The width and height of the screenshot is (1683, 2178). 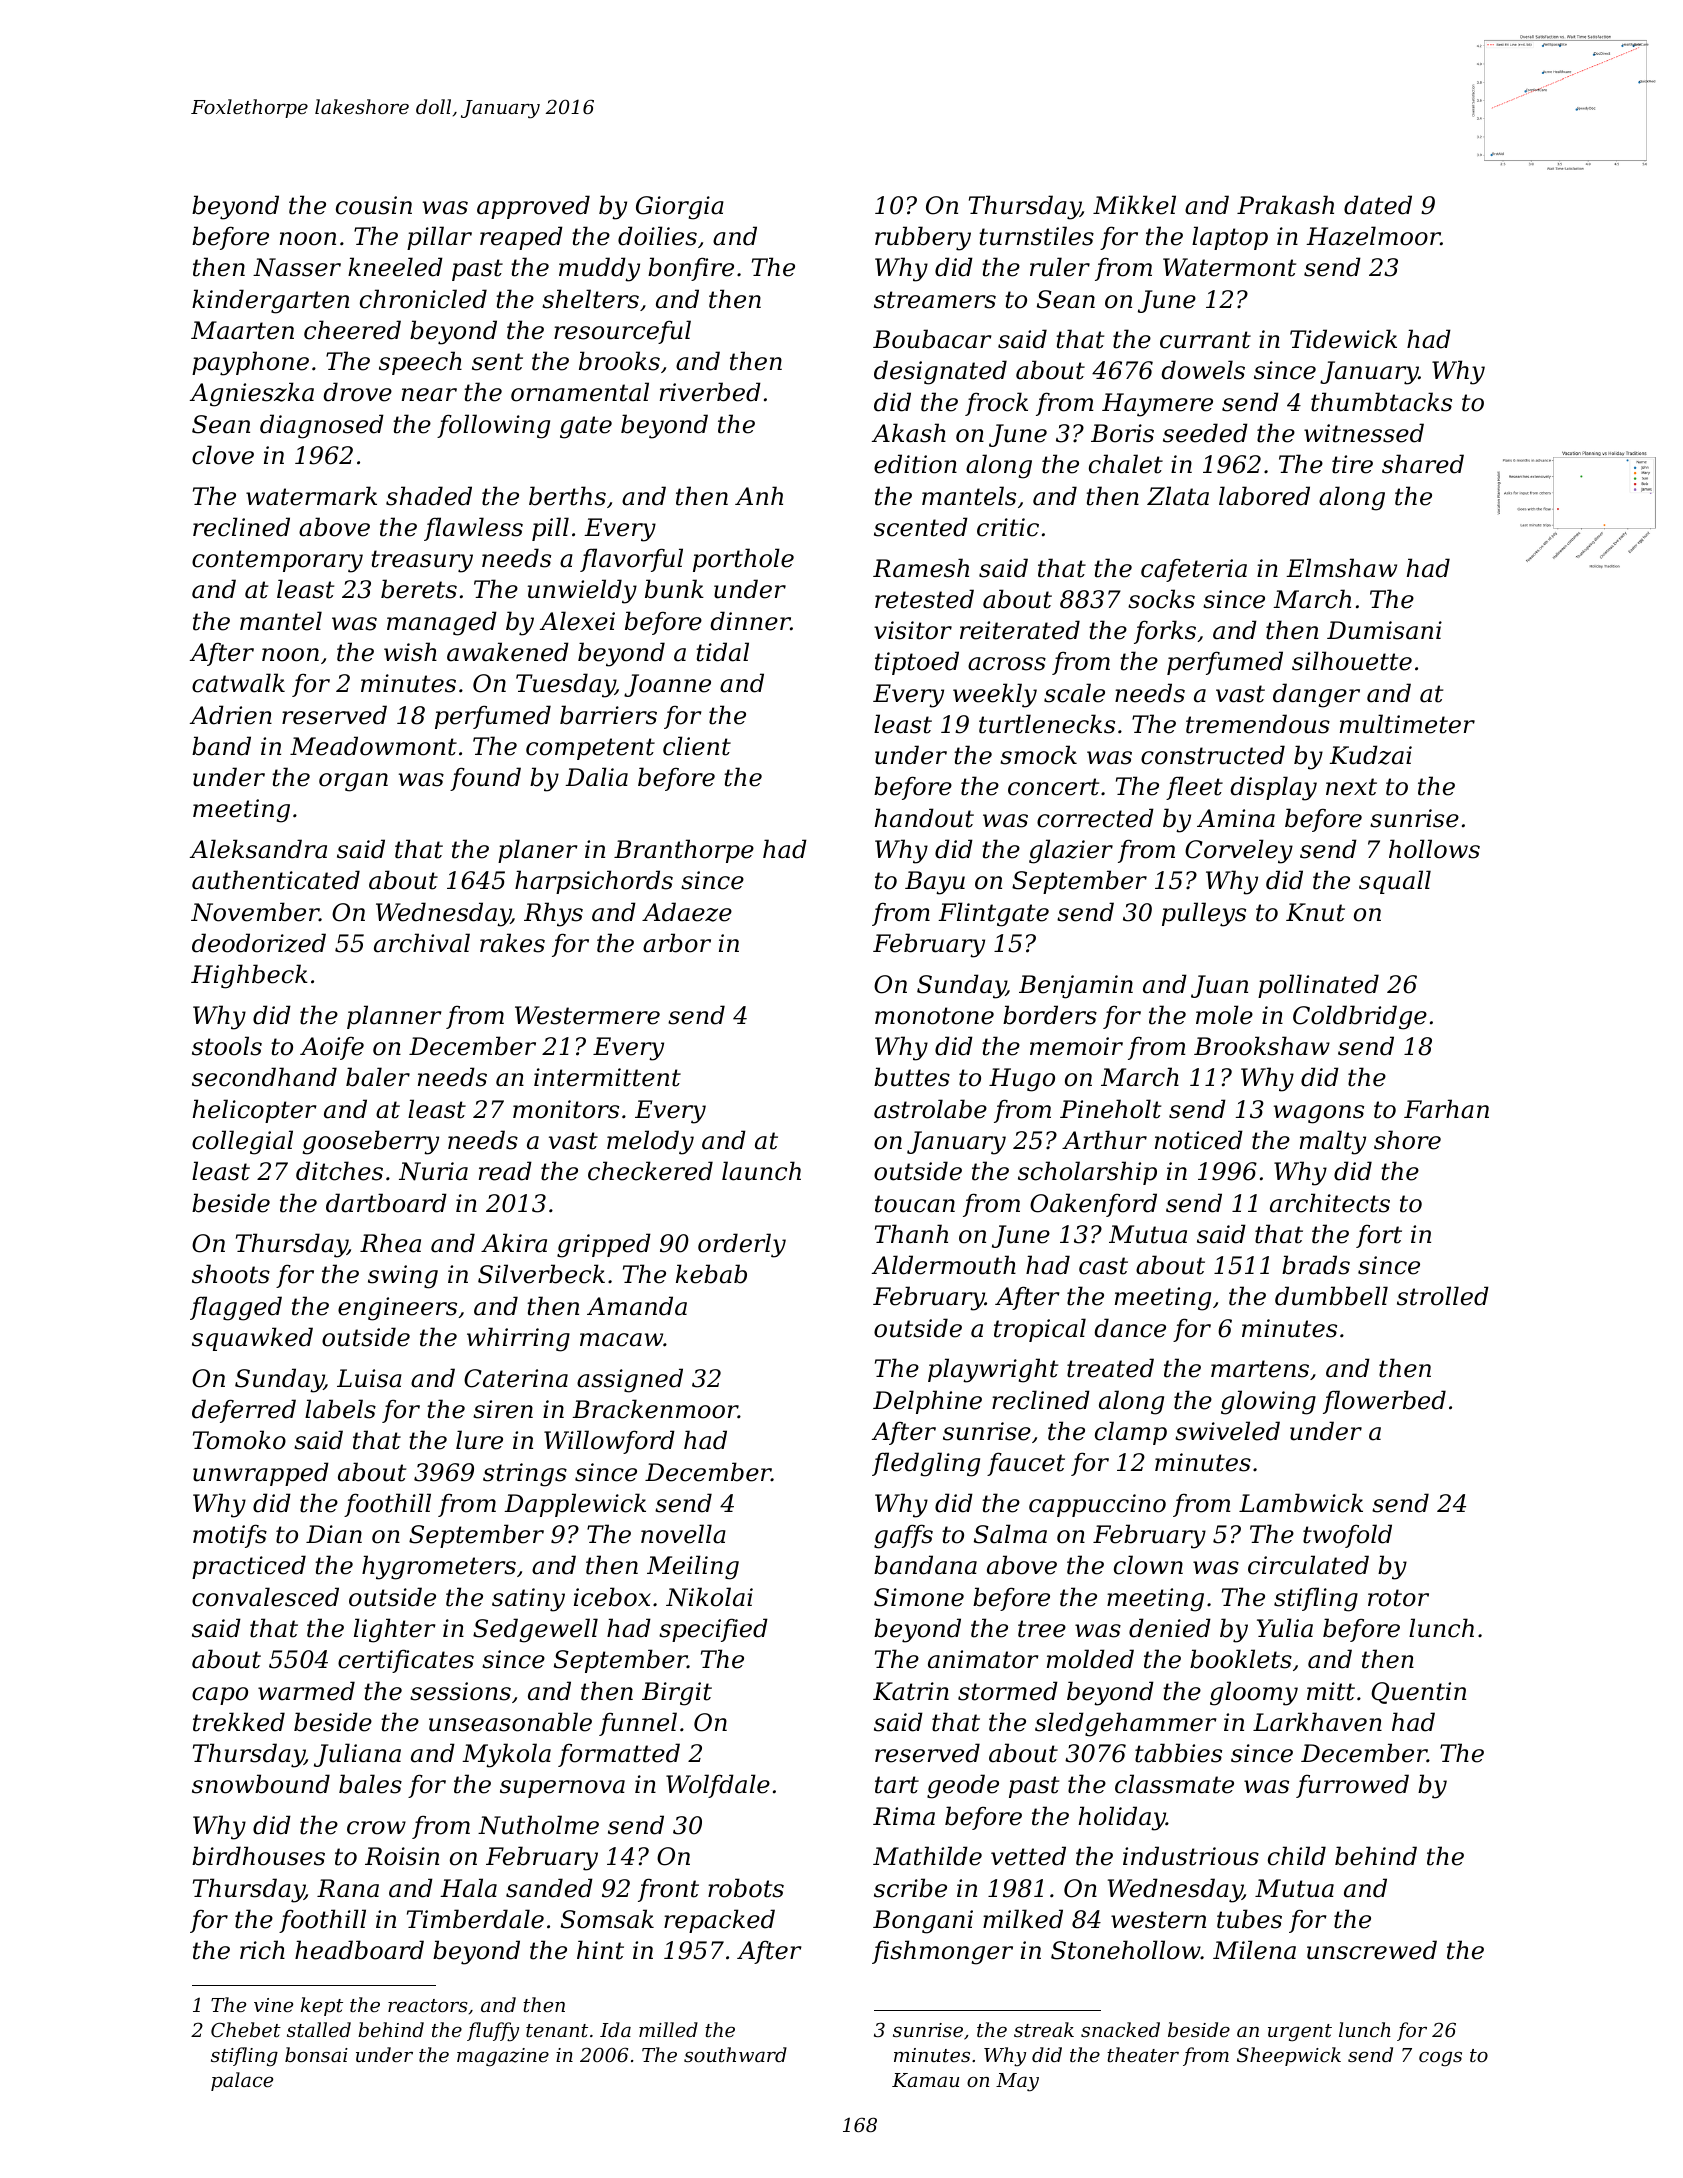 I want to click on twofold, so click(x=1347, y=1536).
